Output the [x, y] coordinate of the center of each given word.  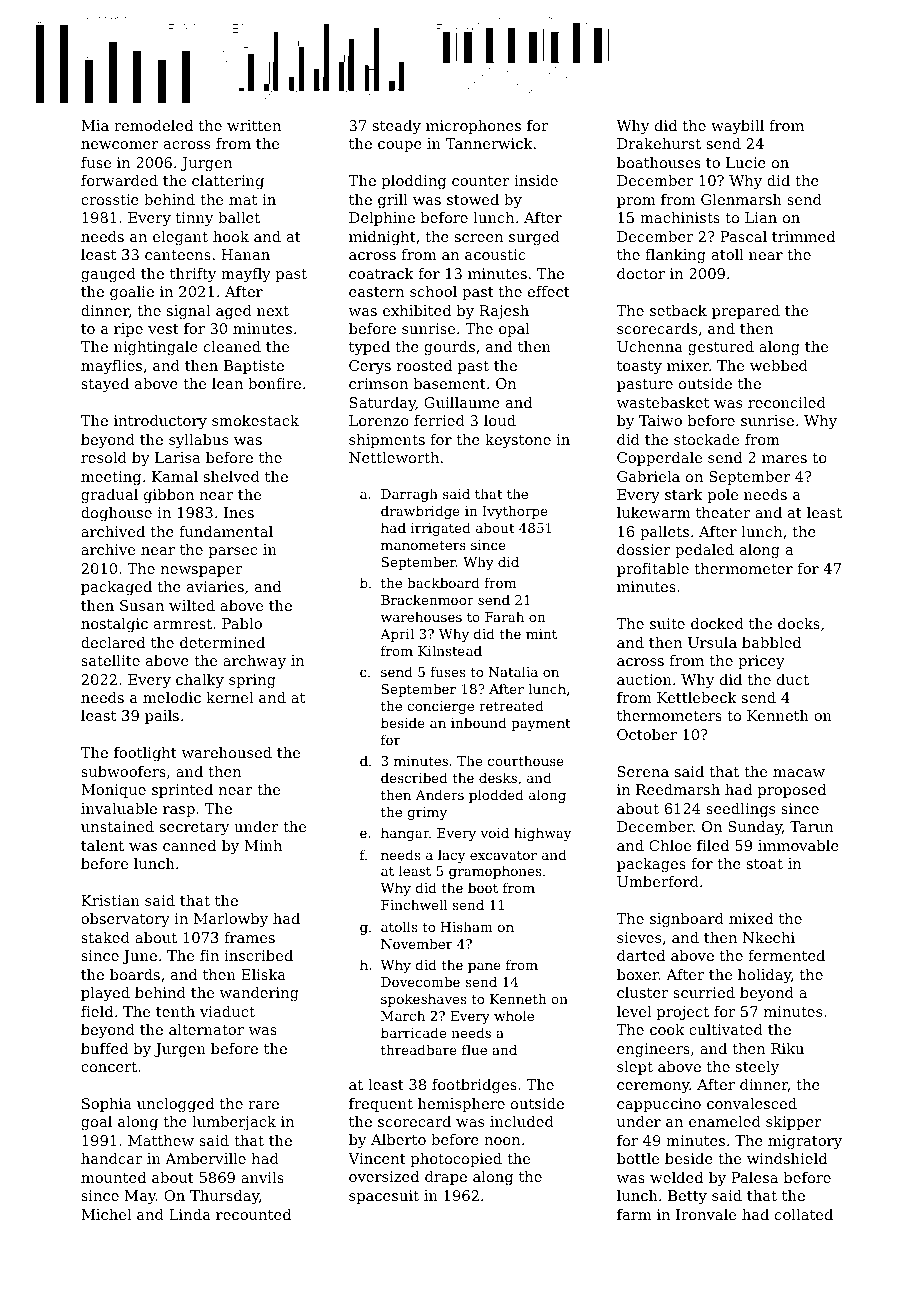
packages [651, 865]
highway [543, 834]
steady [397, 127]
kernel [229, 697]
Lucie [746, 162]
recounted [253, 1214]
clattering [228, 182]
